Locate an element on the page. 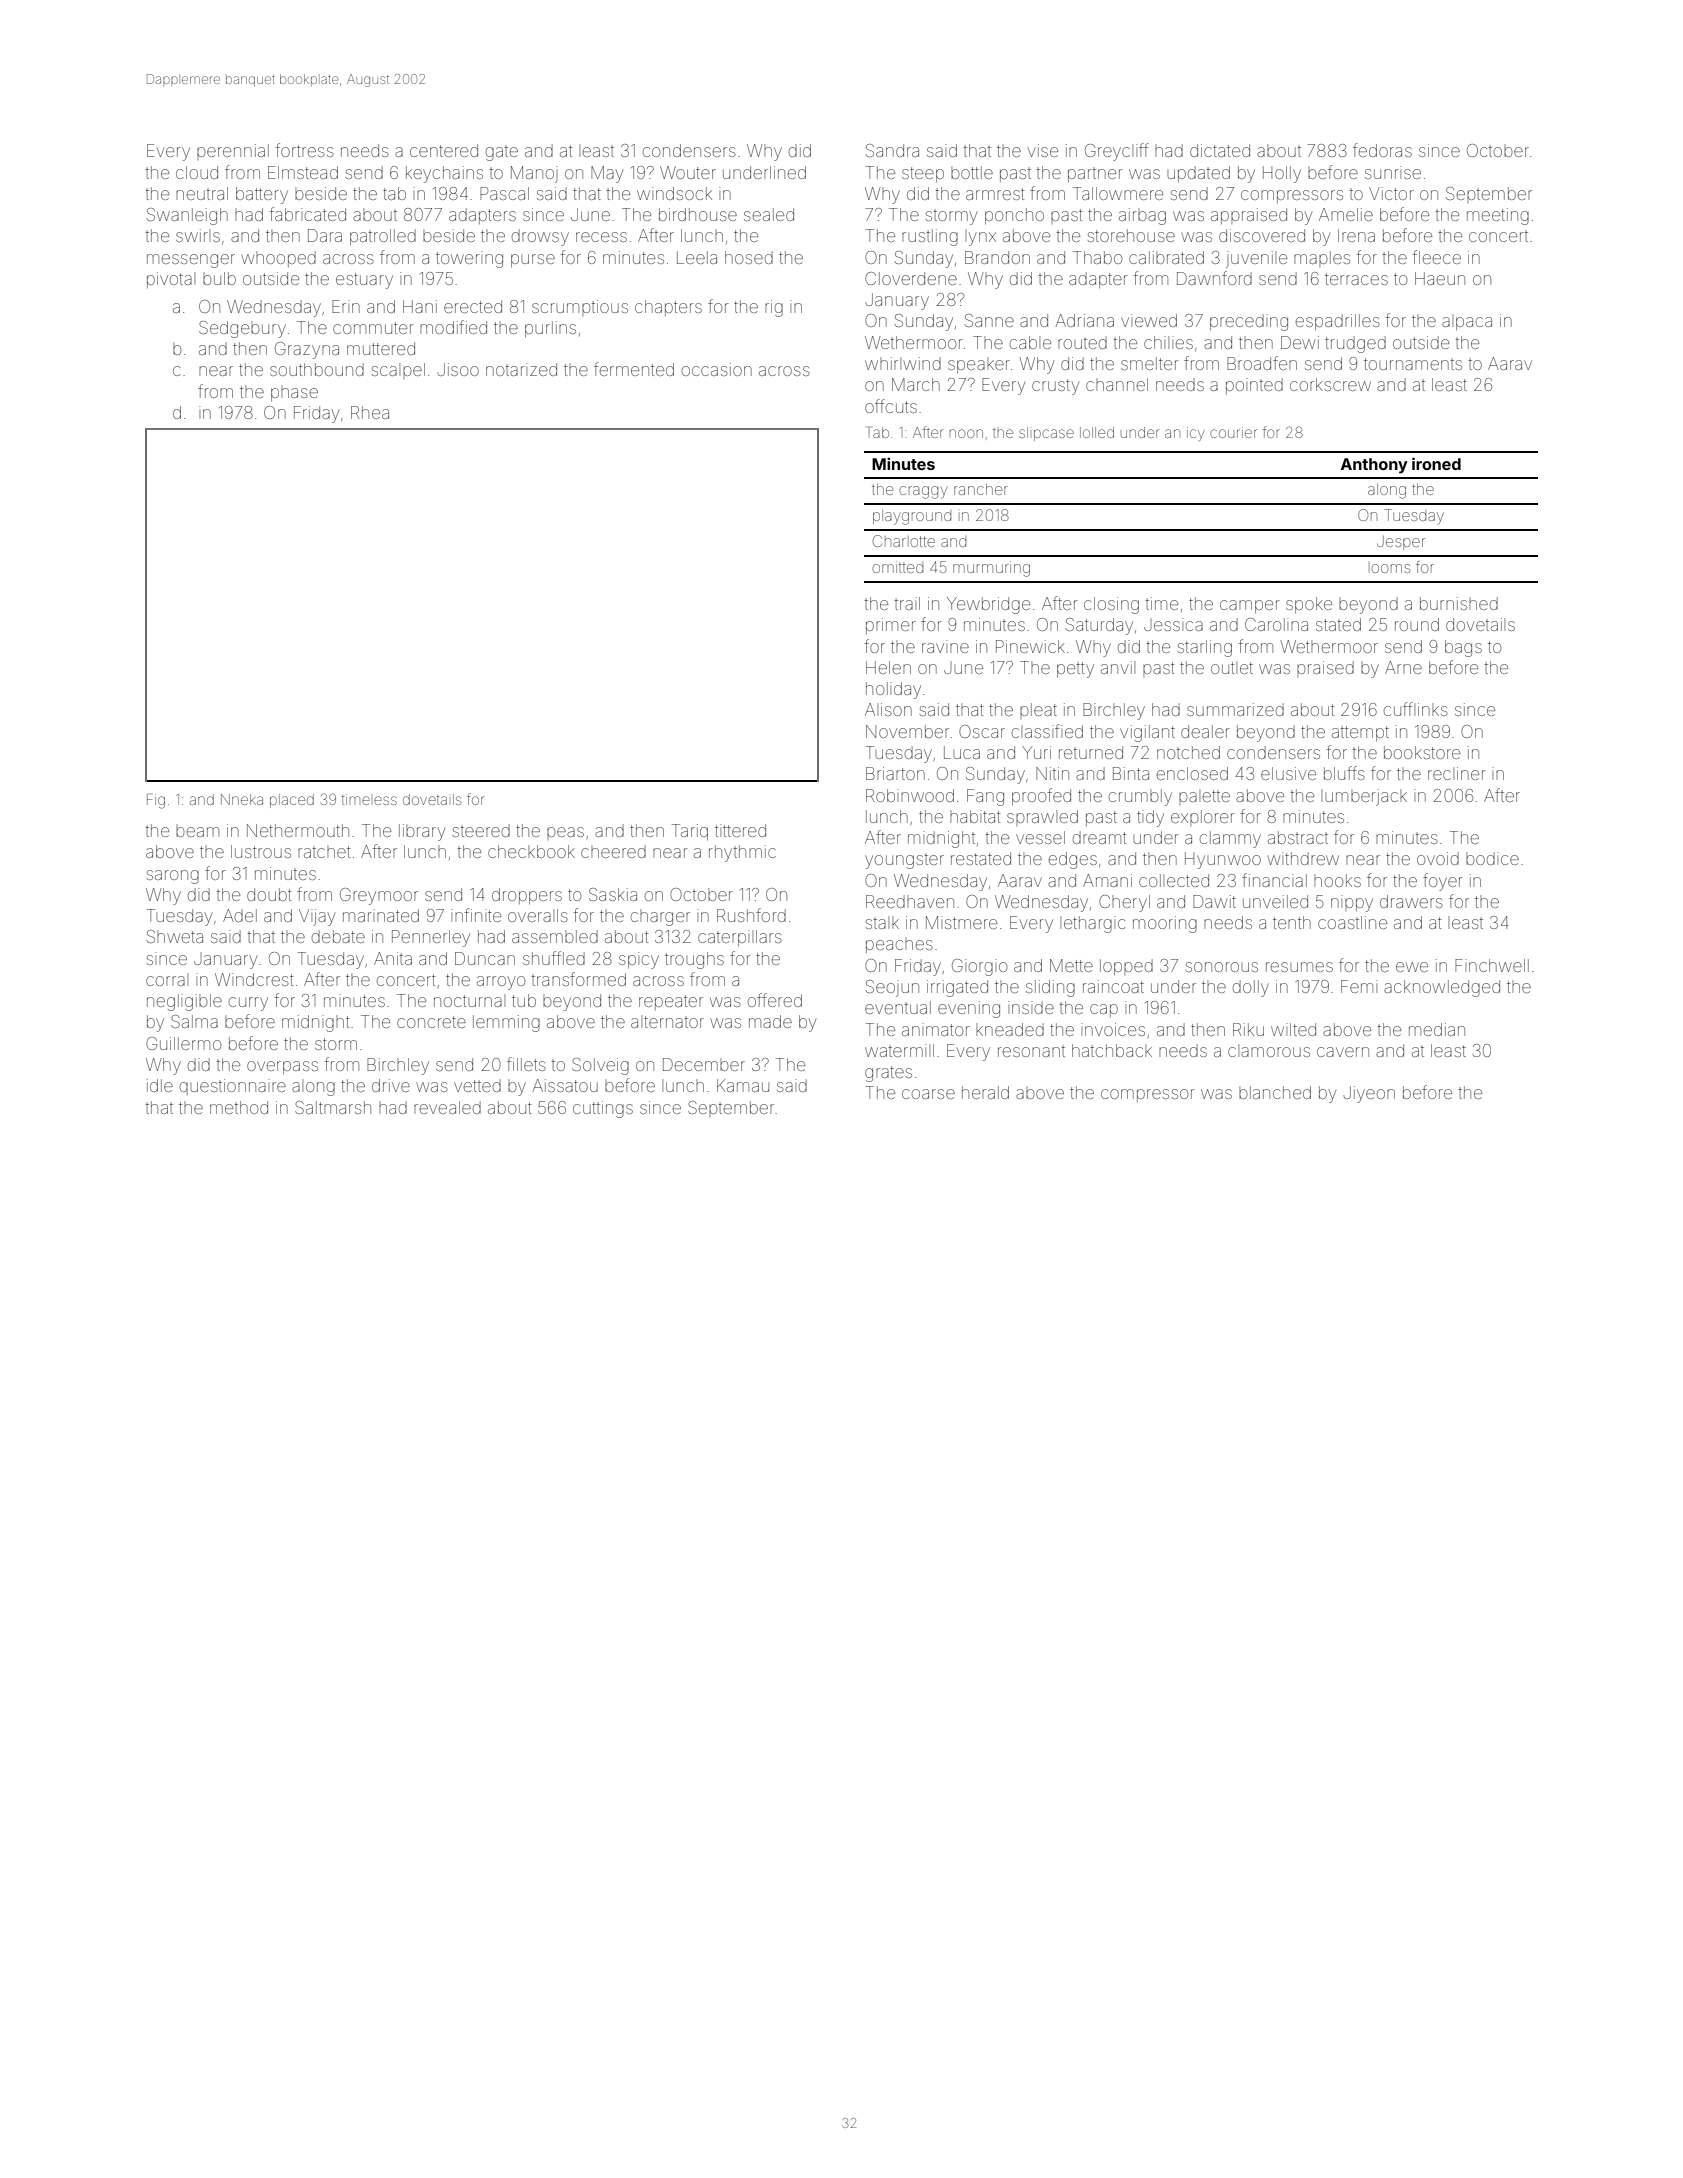 This image has width=1683, height=2178. fedoras is located at coordinates (1382, 150).
